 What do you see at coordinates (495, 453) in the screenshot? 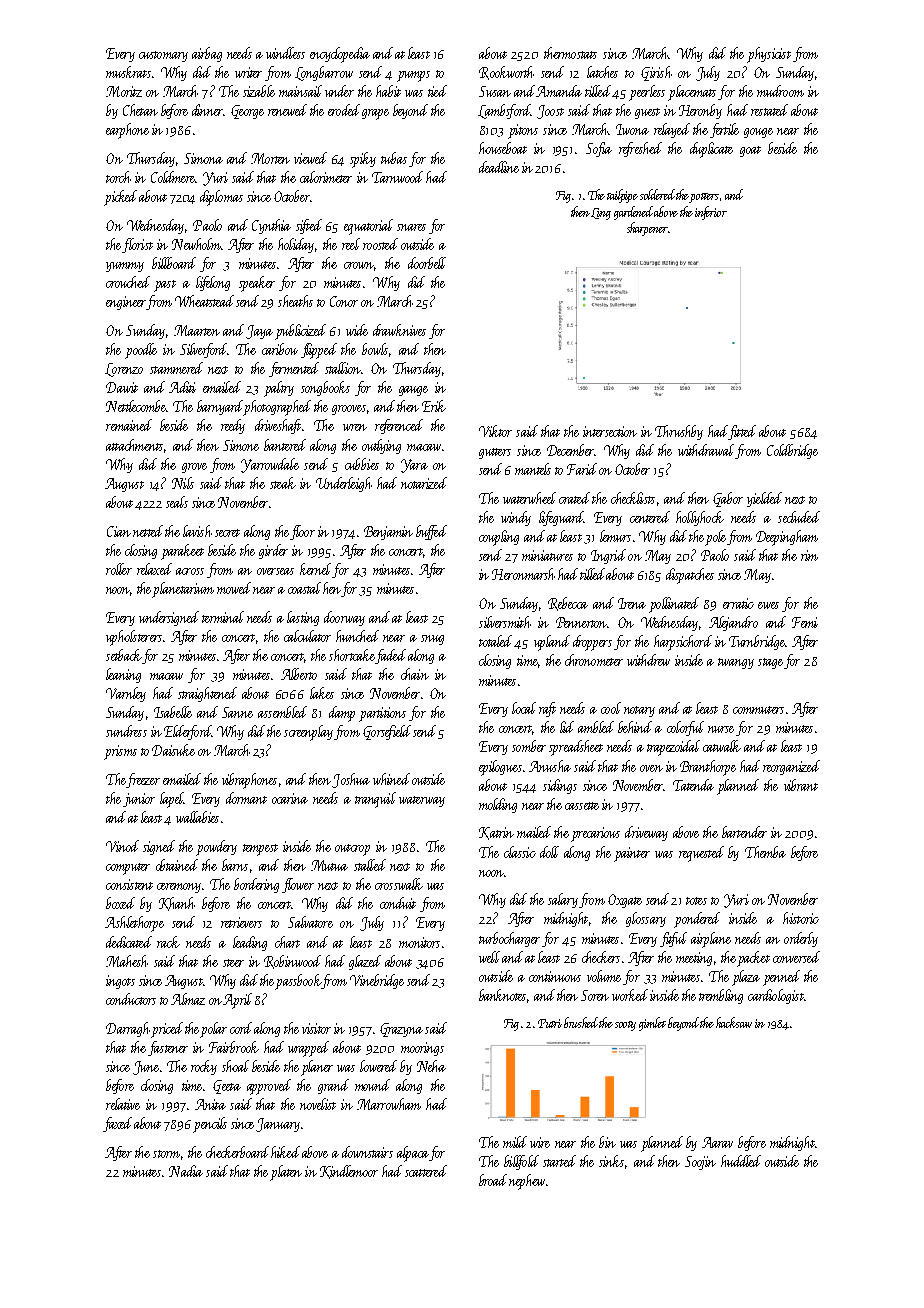
I see `gutters` at bounding box center [495, 453].
